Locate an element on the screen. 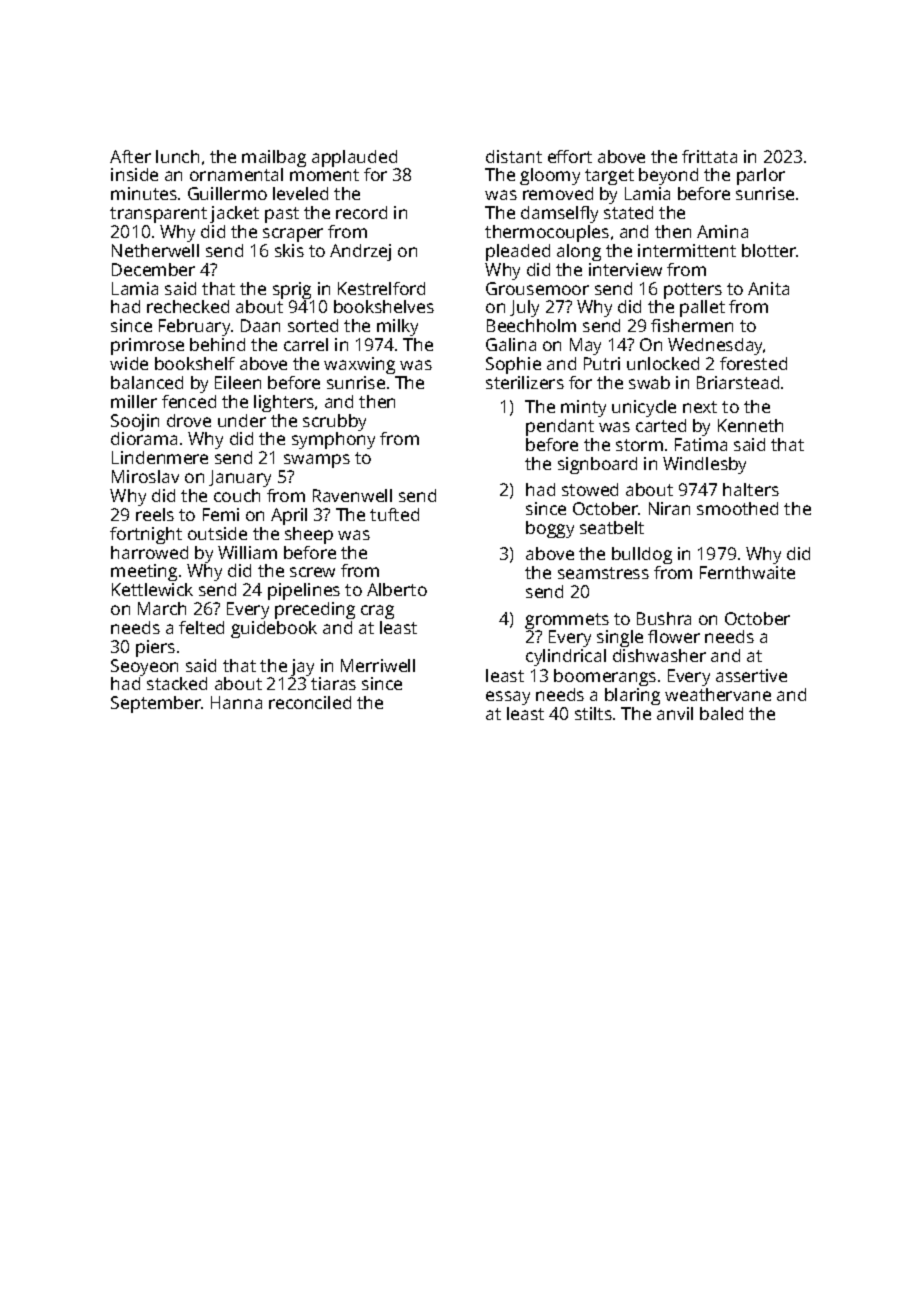 This screenshot has width=924, height=1311. Fernthwaite is located at coordinates (747, 572).
